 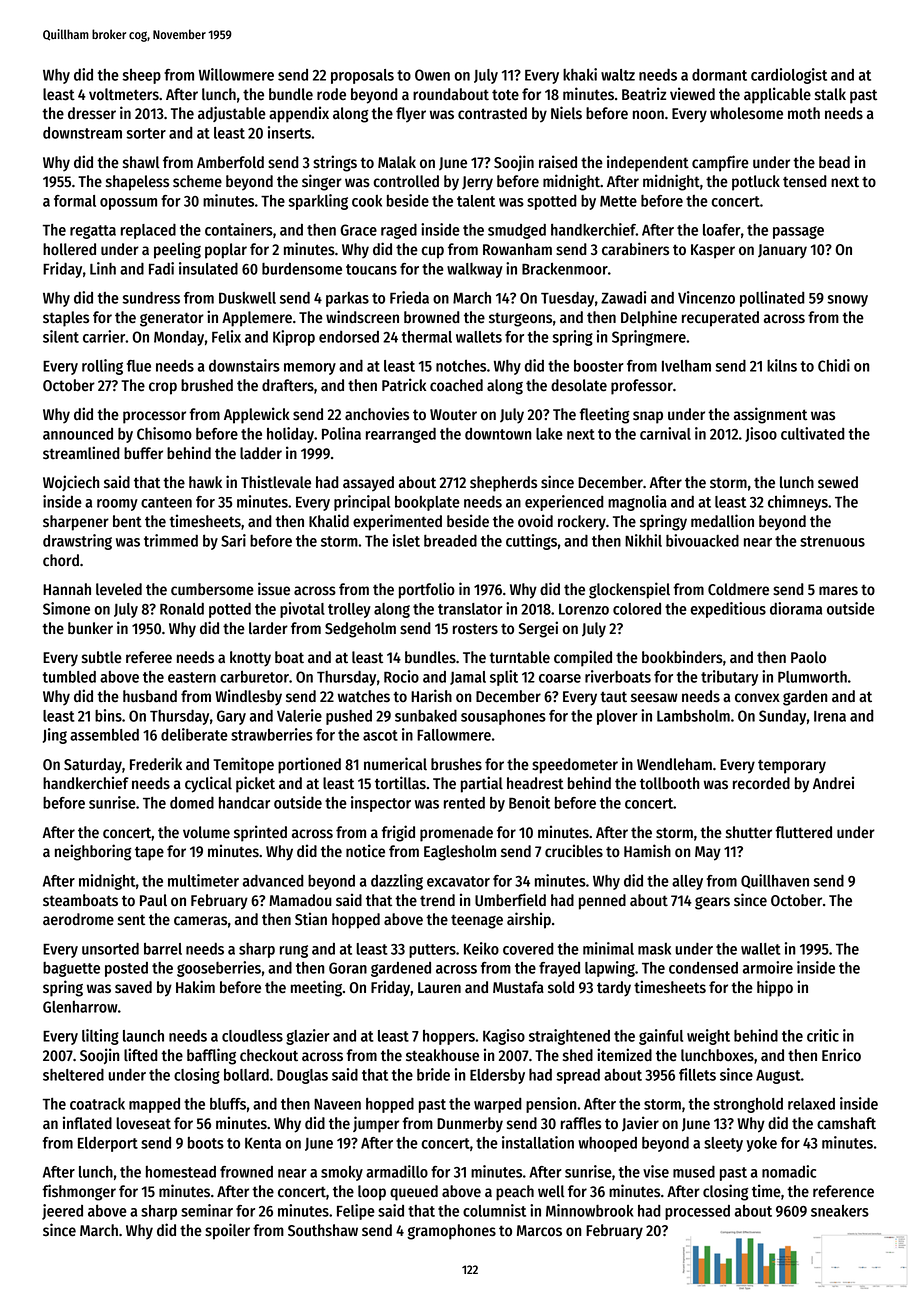 I want to click on Paolo, so click(x=808, y=657).
